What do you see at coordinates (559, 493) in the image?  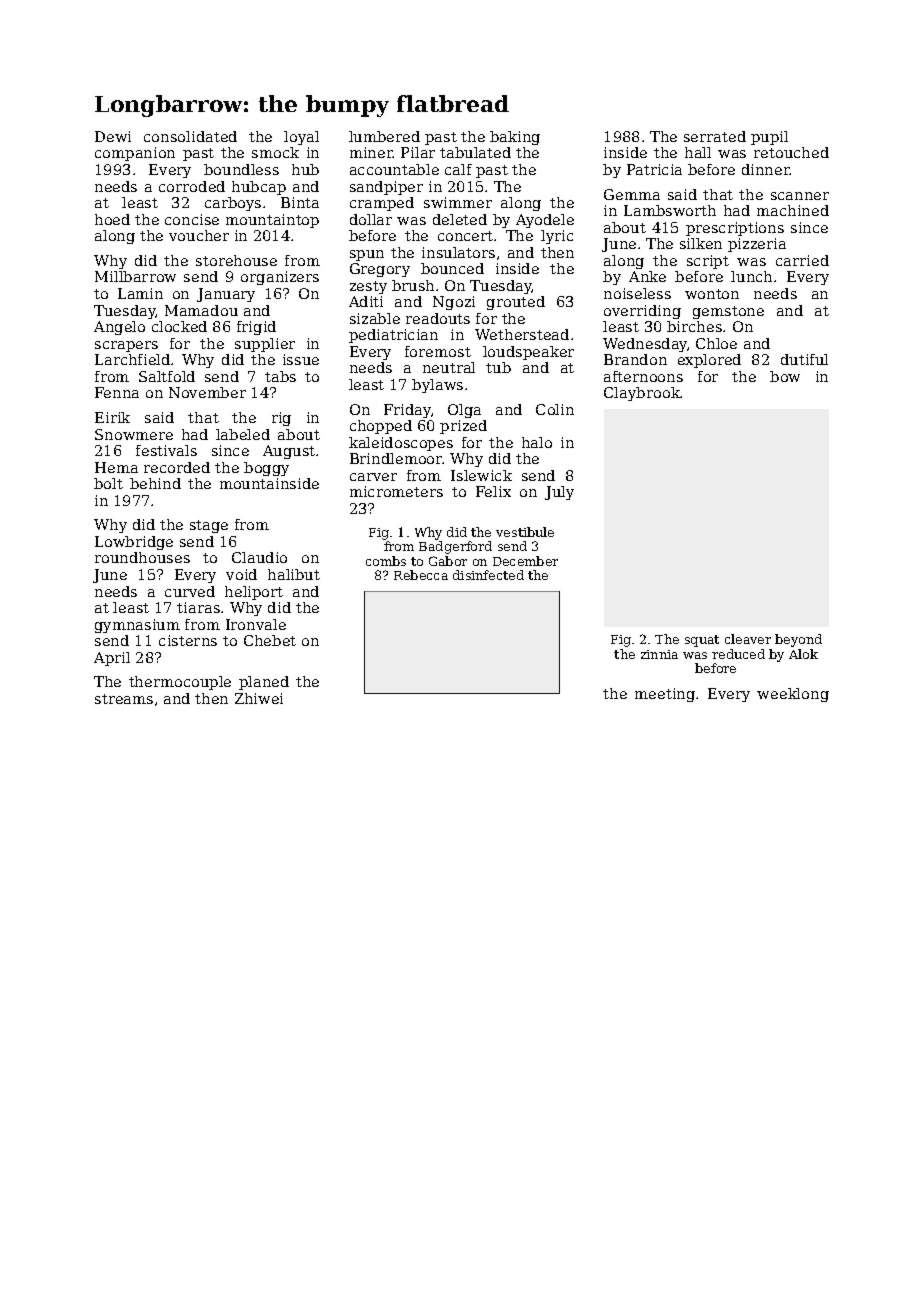 I see `July` at bounding box center [559, 493].
